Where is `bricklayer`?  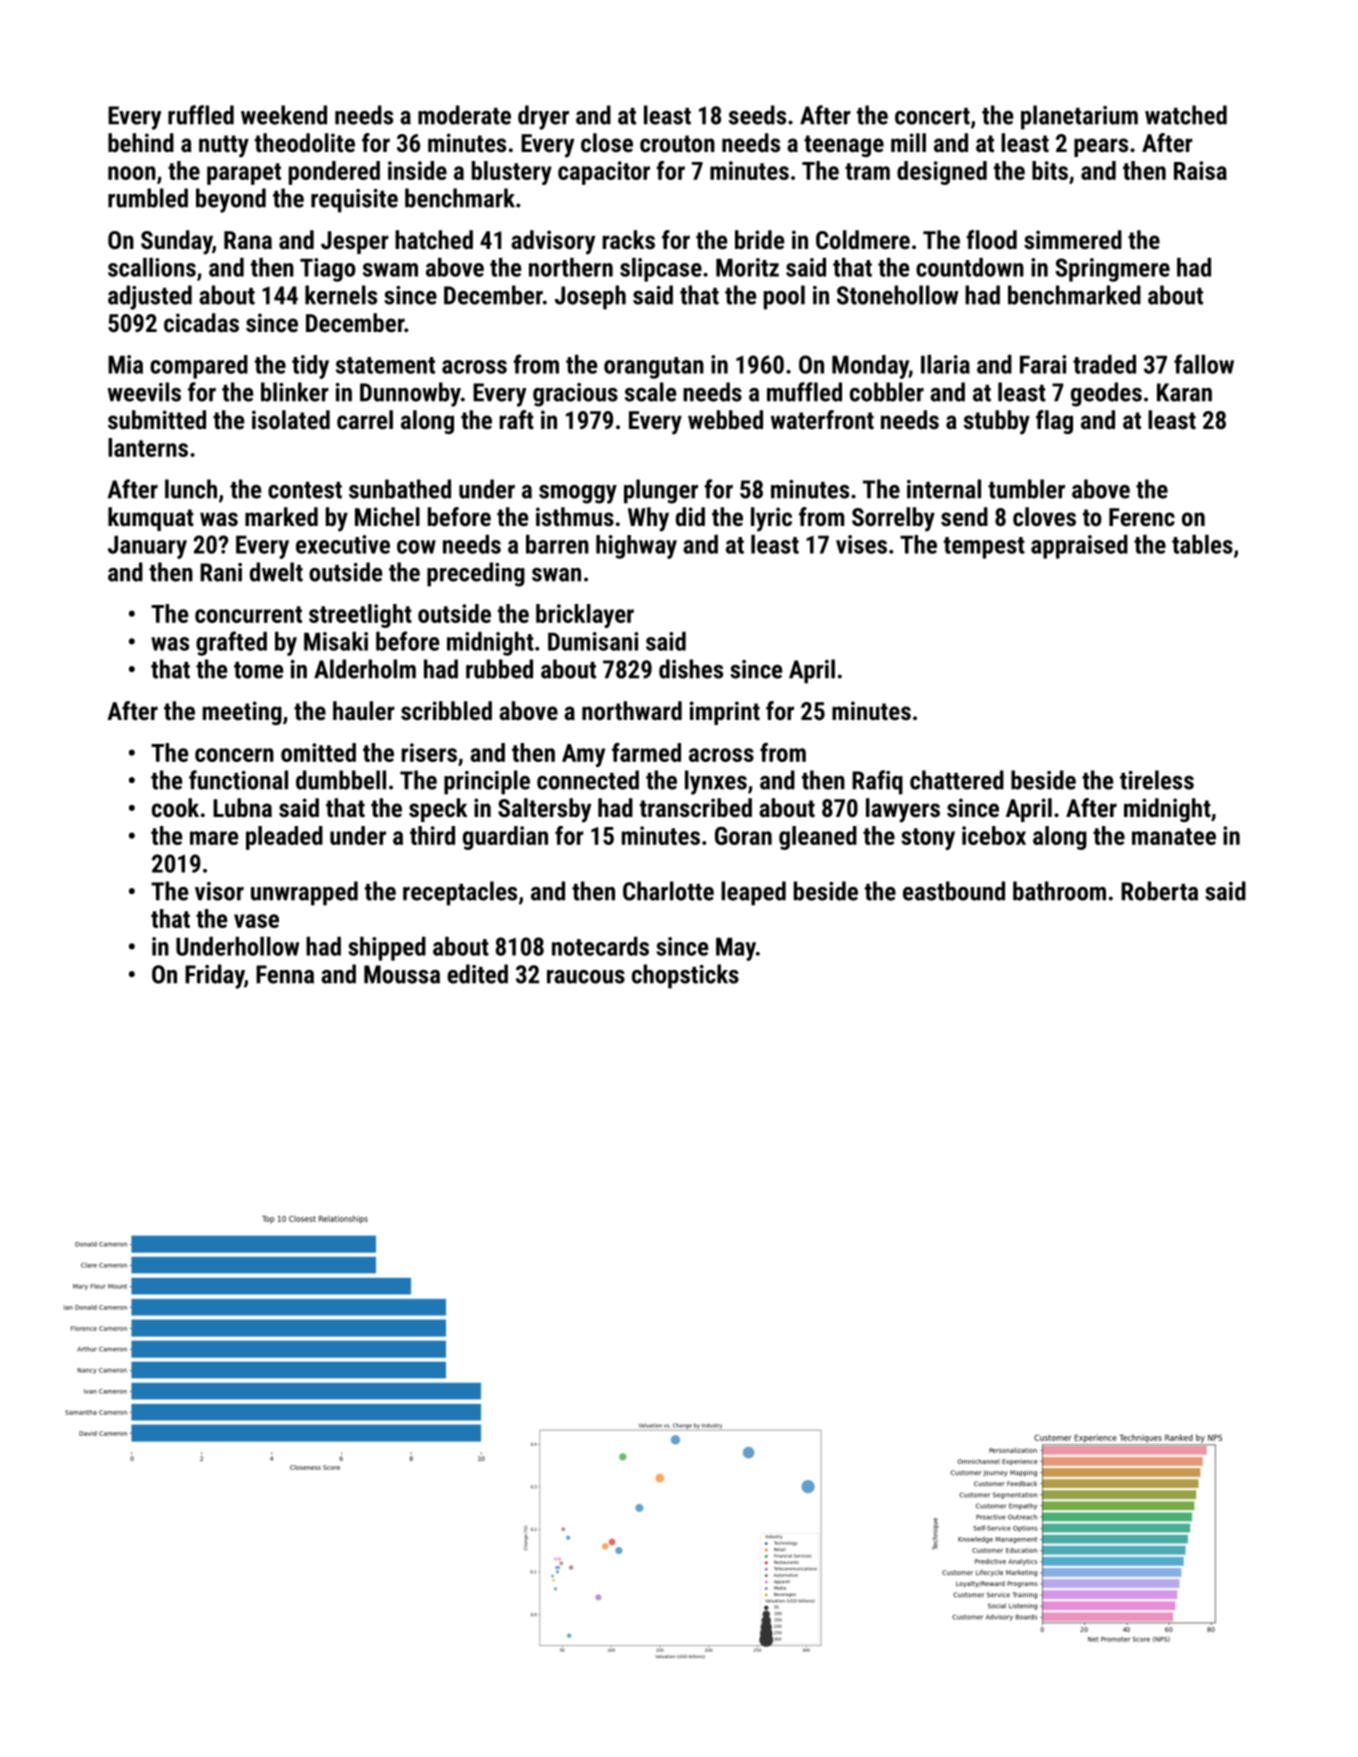 bricklayer is located at coordinates (585, 616).
